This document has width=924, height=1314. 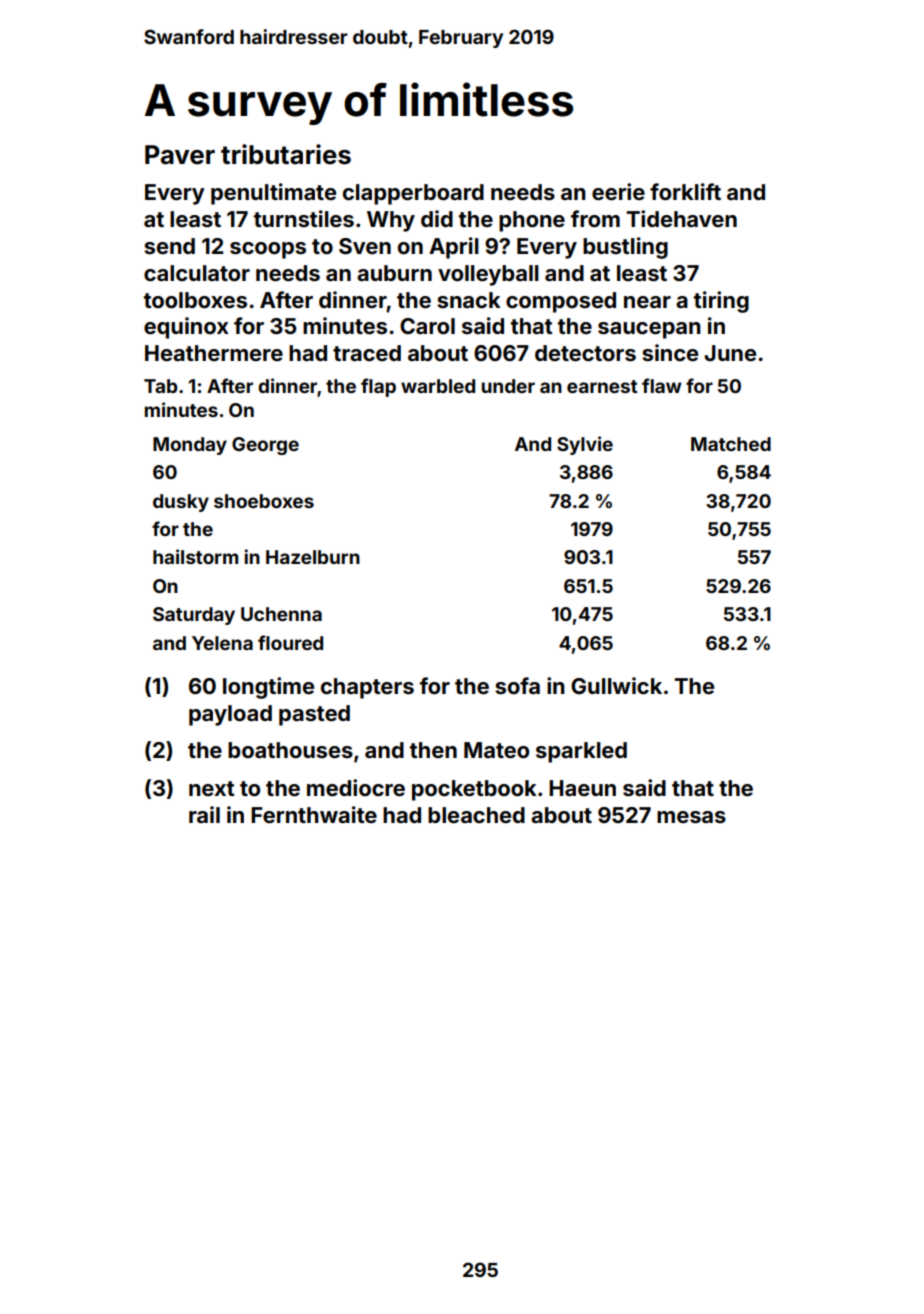 I want to click on Fernthwaite, so click(x=314, y=815).
